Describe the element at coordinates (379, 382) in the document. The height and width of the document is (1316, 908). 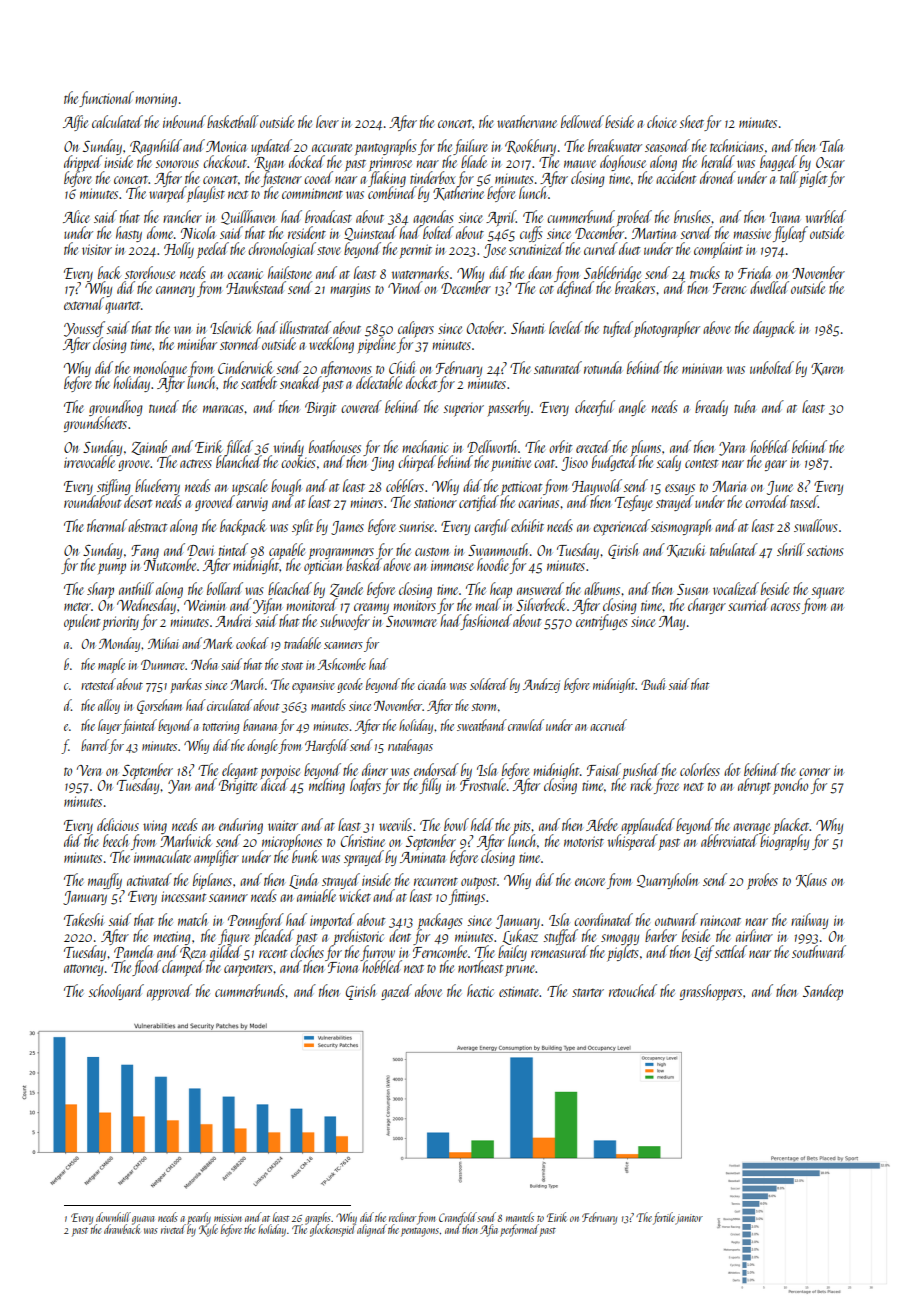
I see `delectable` at that location.
